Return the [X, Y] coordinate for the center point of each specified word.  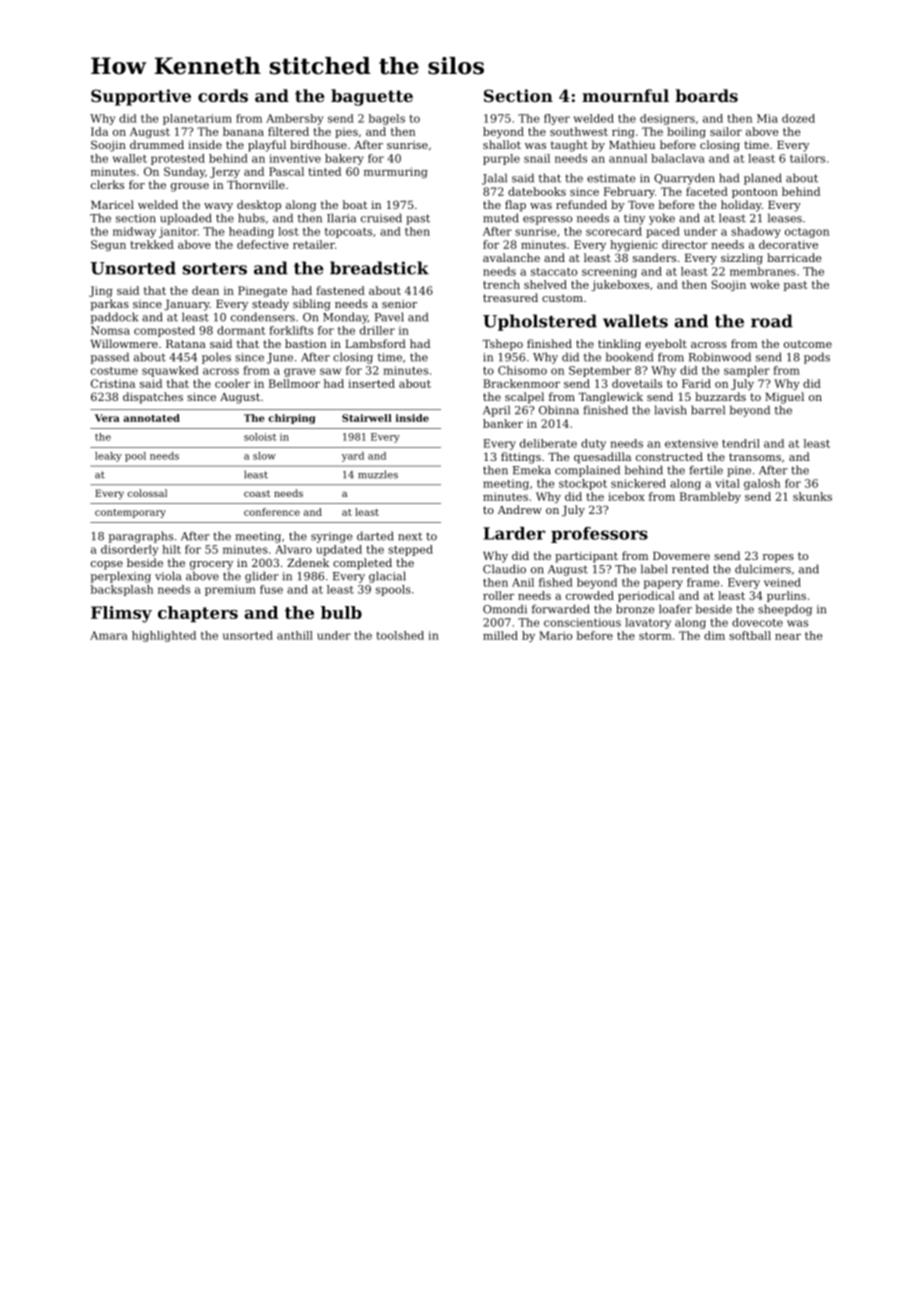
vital [727, 483]
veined [782, 582]
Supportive [141, 97]
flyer [557, 119]
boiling [686, 132]
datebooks [537, 191]
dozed [798, 118]
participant [586, 557]
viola [168, 576]
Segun [108, 245]
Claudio [504, 569]
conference [272, 512]
